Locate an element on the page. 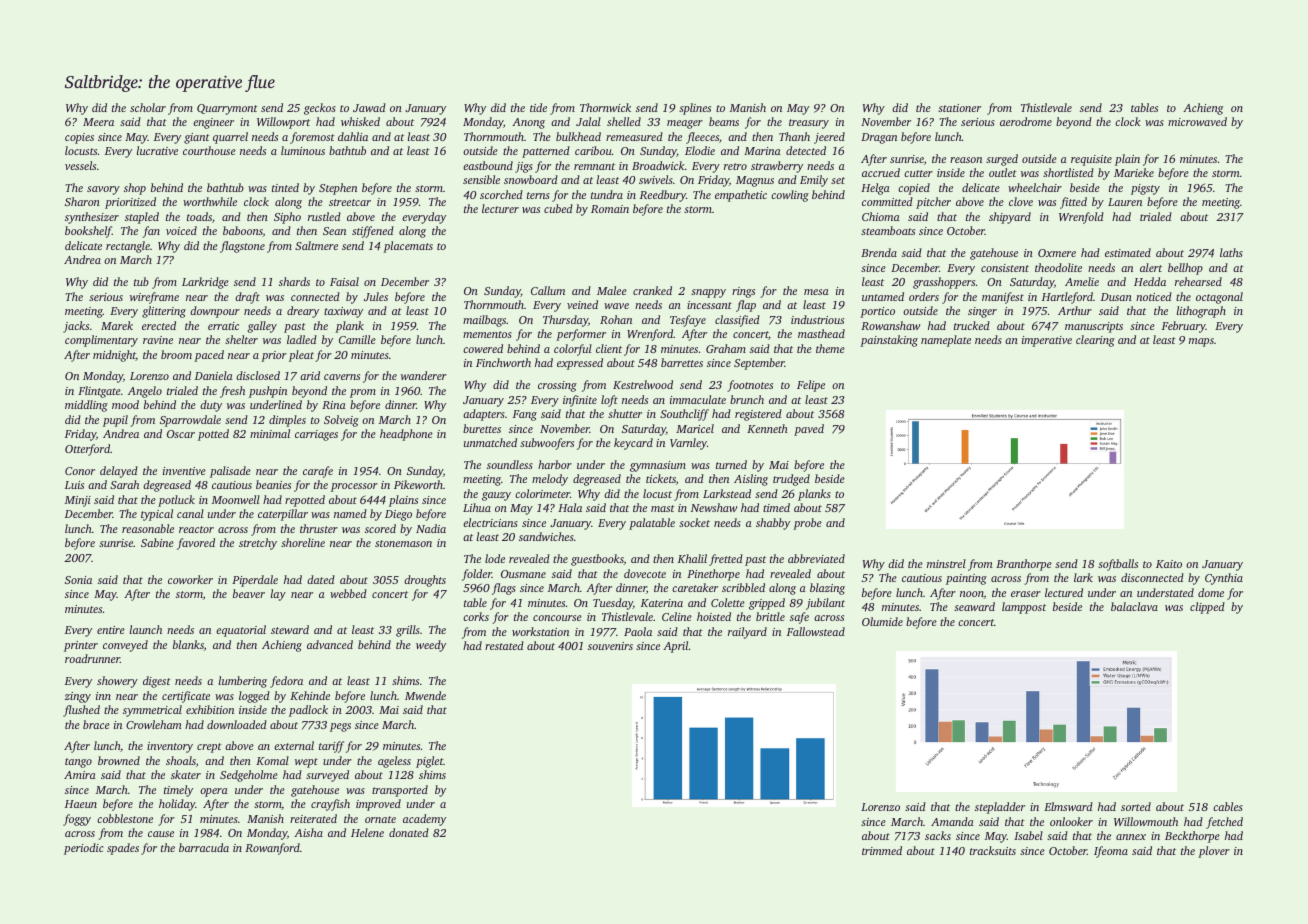 This image has height=924, width=1308. Quarrymont is located at coordinates (227, 109).
